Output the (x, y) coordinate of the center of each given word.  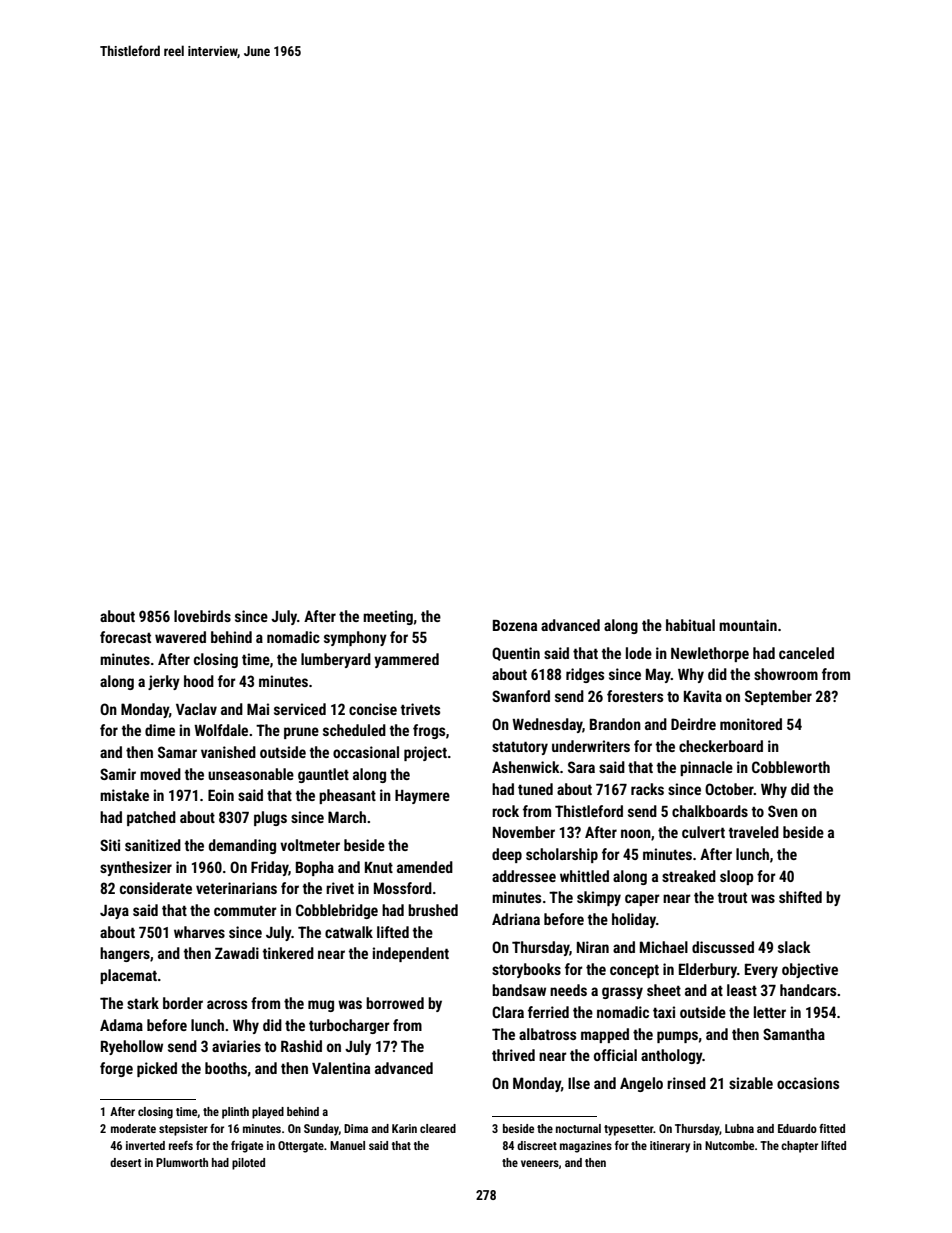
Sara (581, 767)
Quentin (516, 654)
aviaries (236, 1046)
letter (770, 1012)
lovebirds (202, 616)
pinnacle (706, 768)
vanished (228, 752)
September (778, 697)
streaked (689, 876)
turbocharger (349, 1026)
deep (507, 855)
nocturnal (578, 1128)
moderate (133, 1128)
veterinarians (236, 888)
